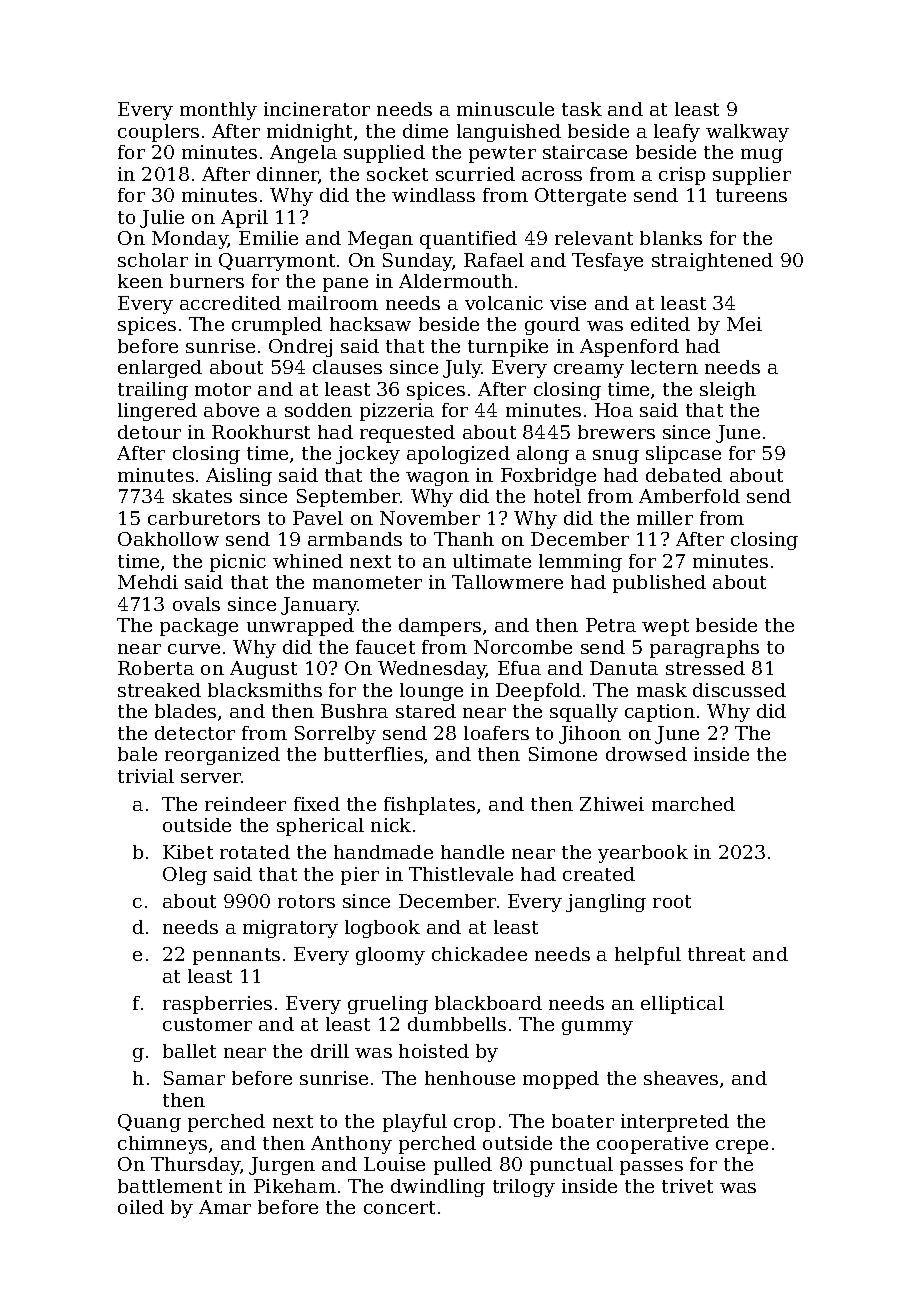 This screenshot has height=1308, width=924. Describe the element at coordinates (488, 1003) in the screenshot. I see `blackboard` at that location.
